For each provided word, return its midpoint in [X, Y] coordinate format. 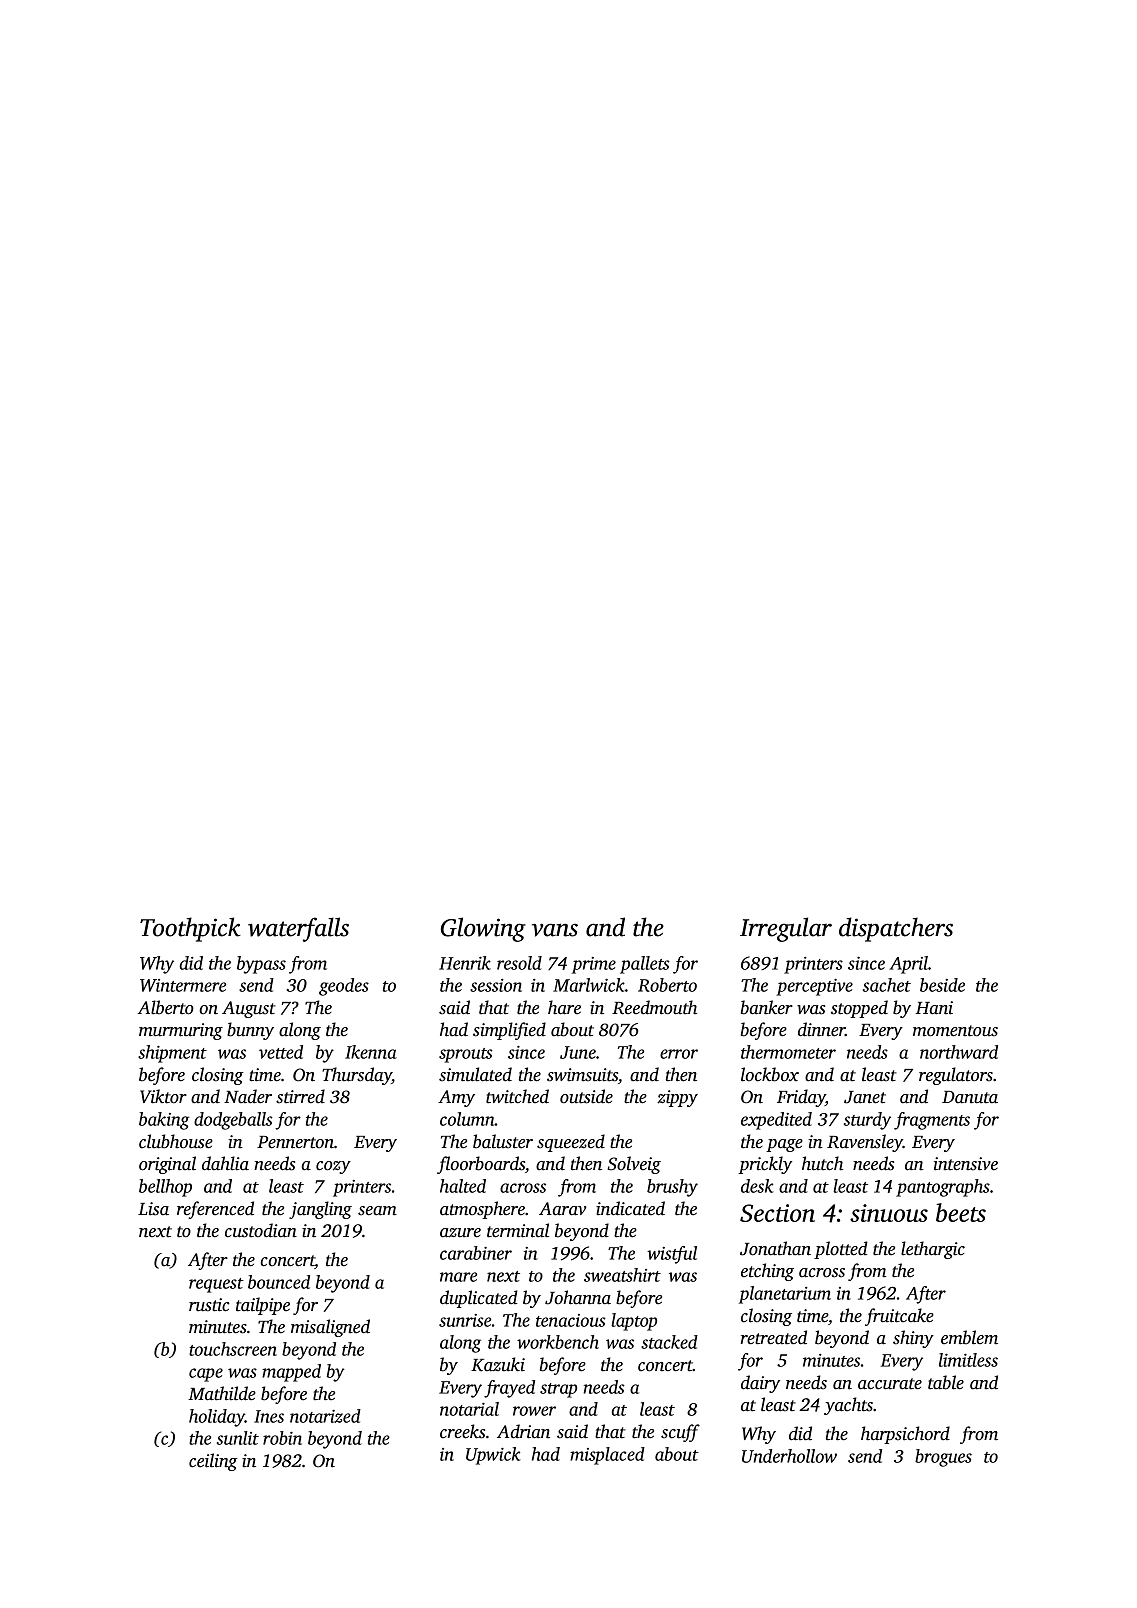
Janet [865, 1097]
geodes [344, 987]
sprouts [466, 1055]
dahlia [225, 1163]
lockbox [770, 1074]
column [467, 1119]
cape [206, 1375]
